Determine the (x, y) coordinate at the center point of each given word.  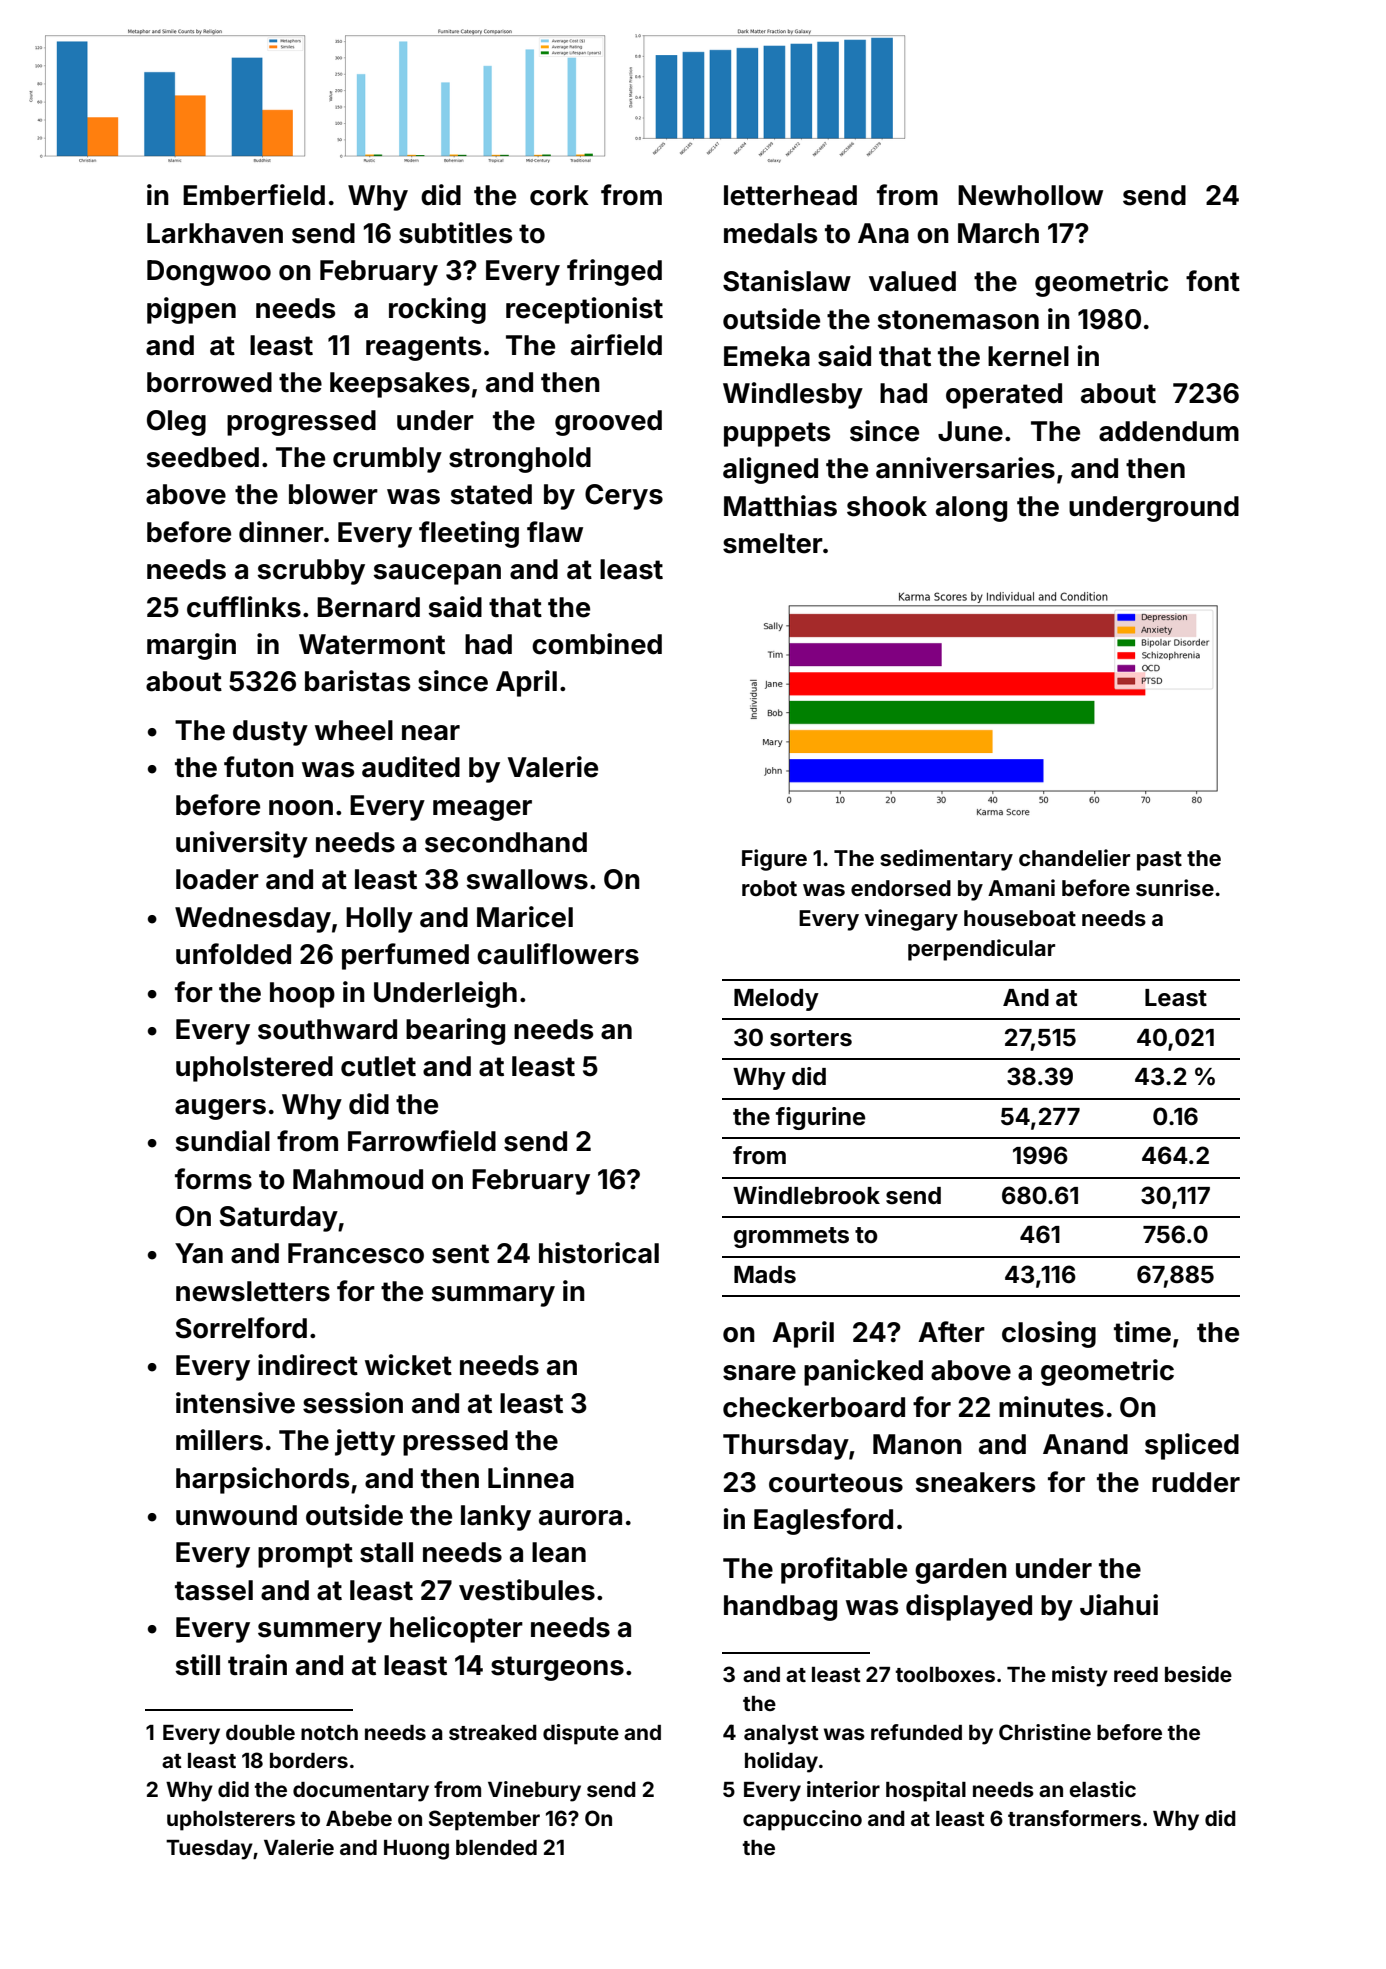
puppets (777, 434)
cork (559, 195)
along (971, 509)
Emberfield (254, 195)
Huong (416, 1850)
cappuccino (802, 1820)
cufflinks (244, 607)
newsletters (253, 1291)
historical (599, 1253)
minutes (1051, 1407)
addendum (1169, 431)
